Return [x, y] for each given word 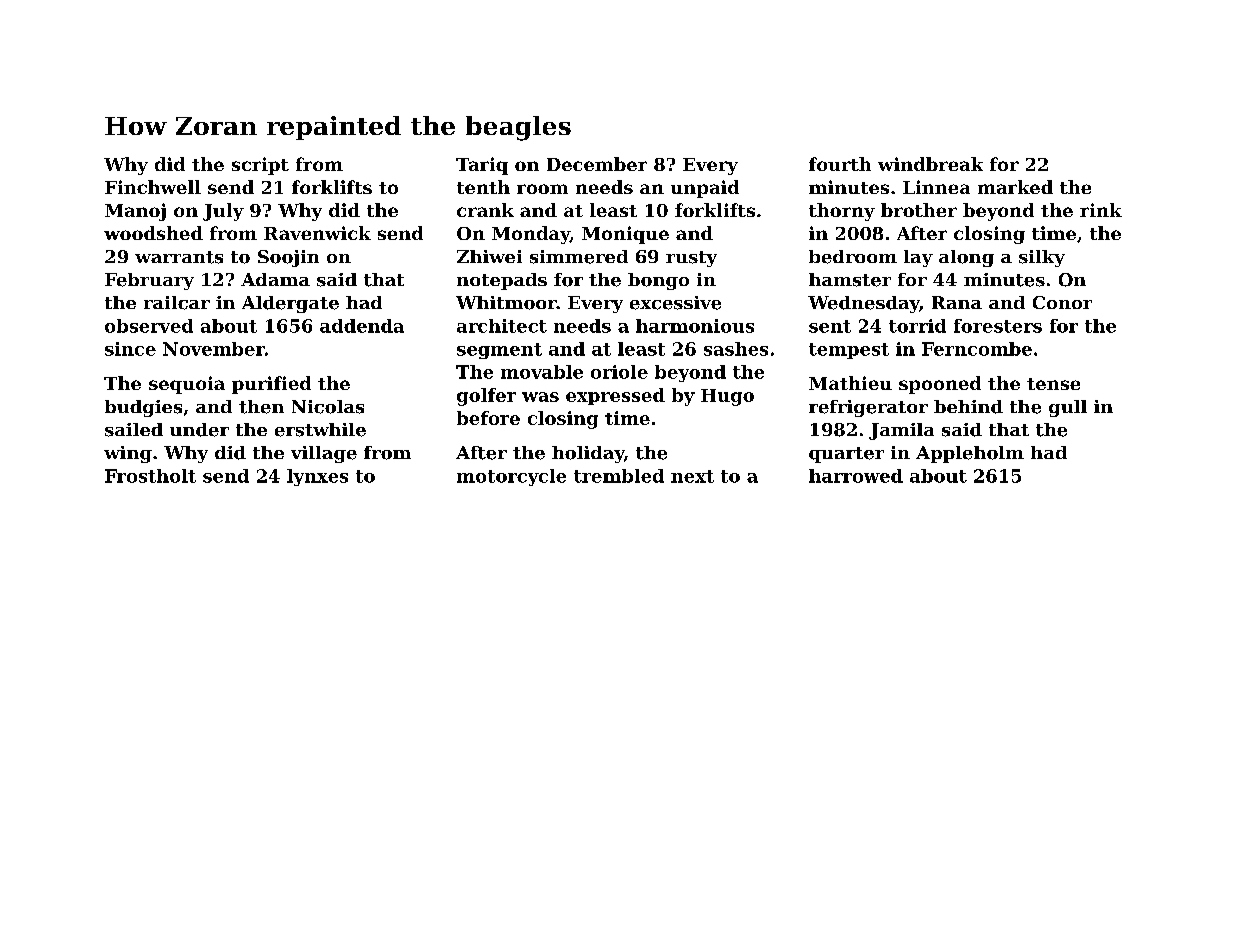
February [149, 281]
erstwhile [320, 430]
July [223, 212]
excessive [675, 303]
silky [1042, 258]
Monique [625, 235]
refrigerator [868, 408]
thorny [842, 212]
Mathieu [850, 383]
